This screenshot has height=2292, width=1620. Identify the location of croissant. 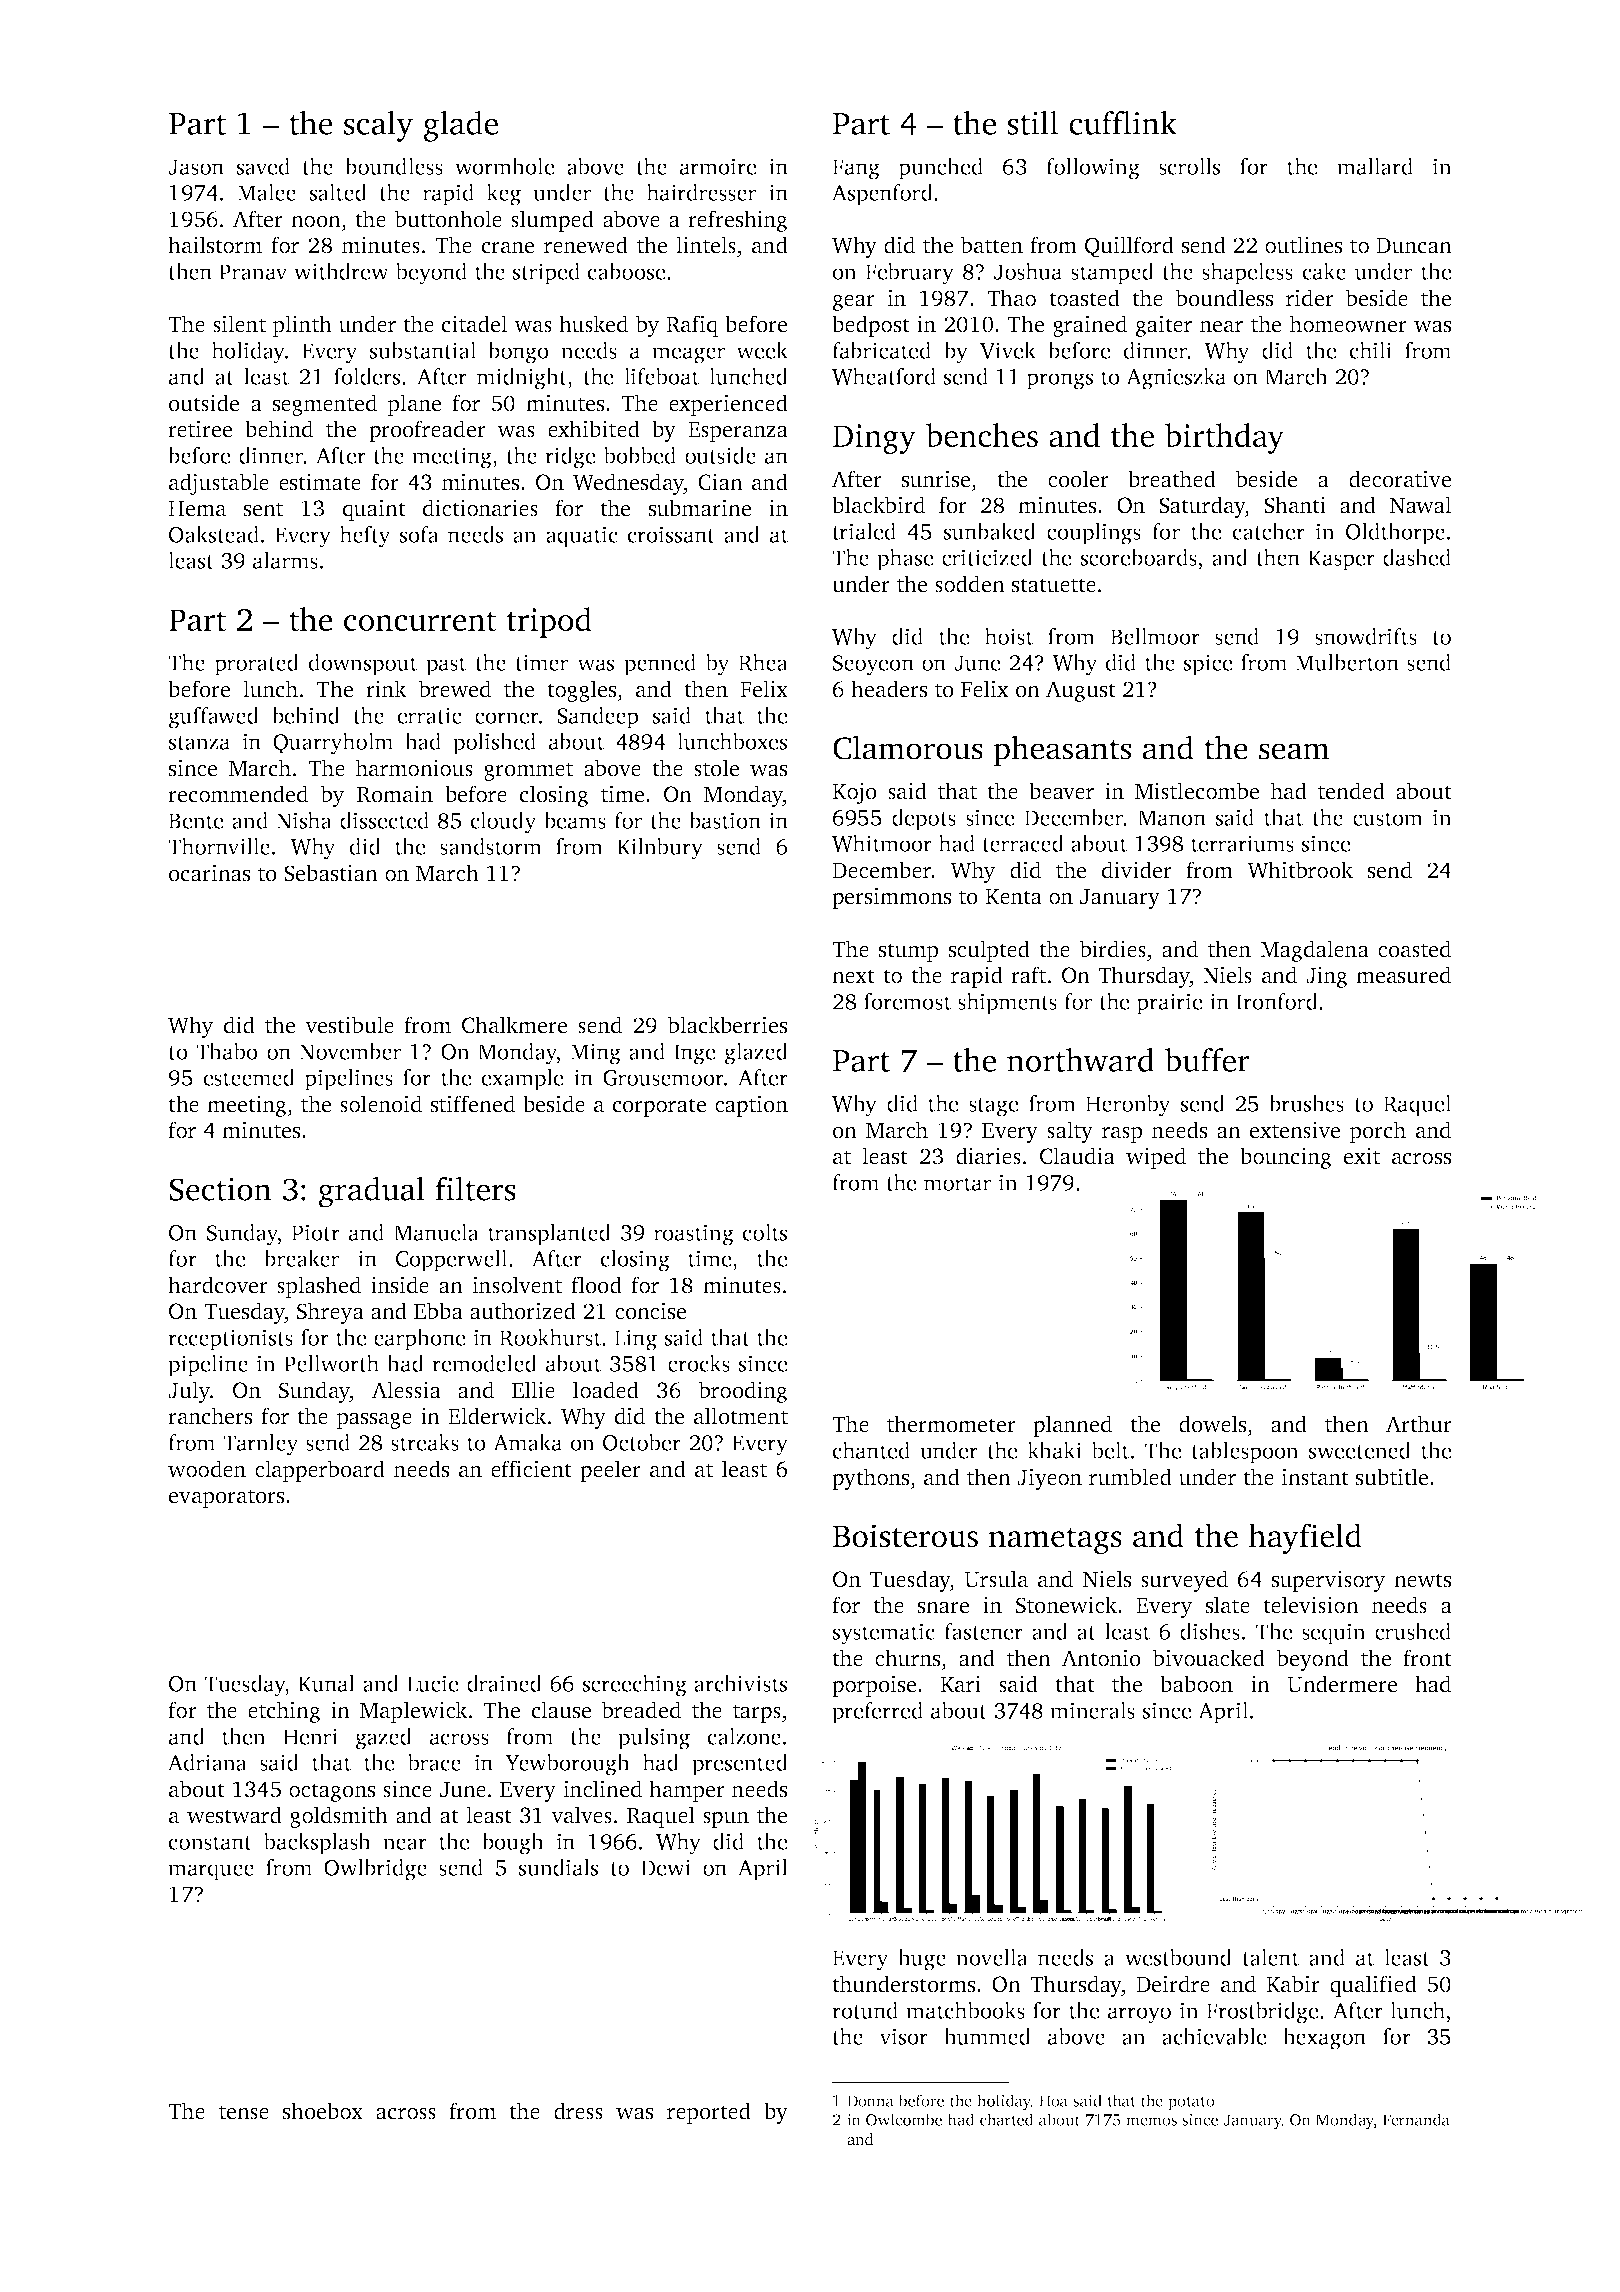
(671, 534).
